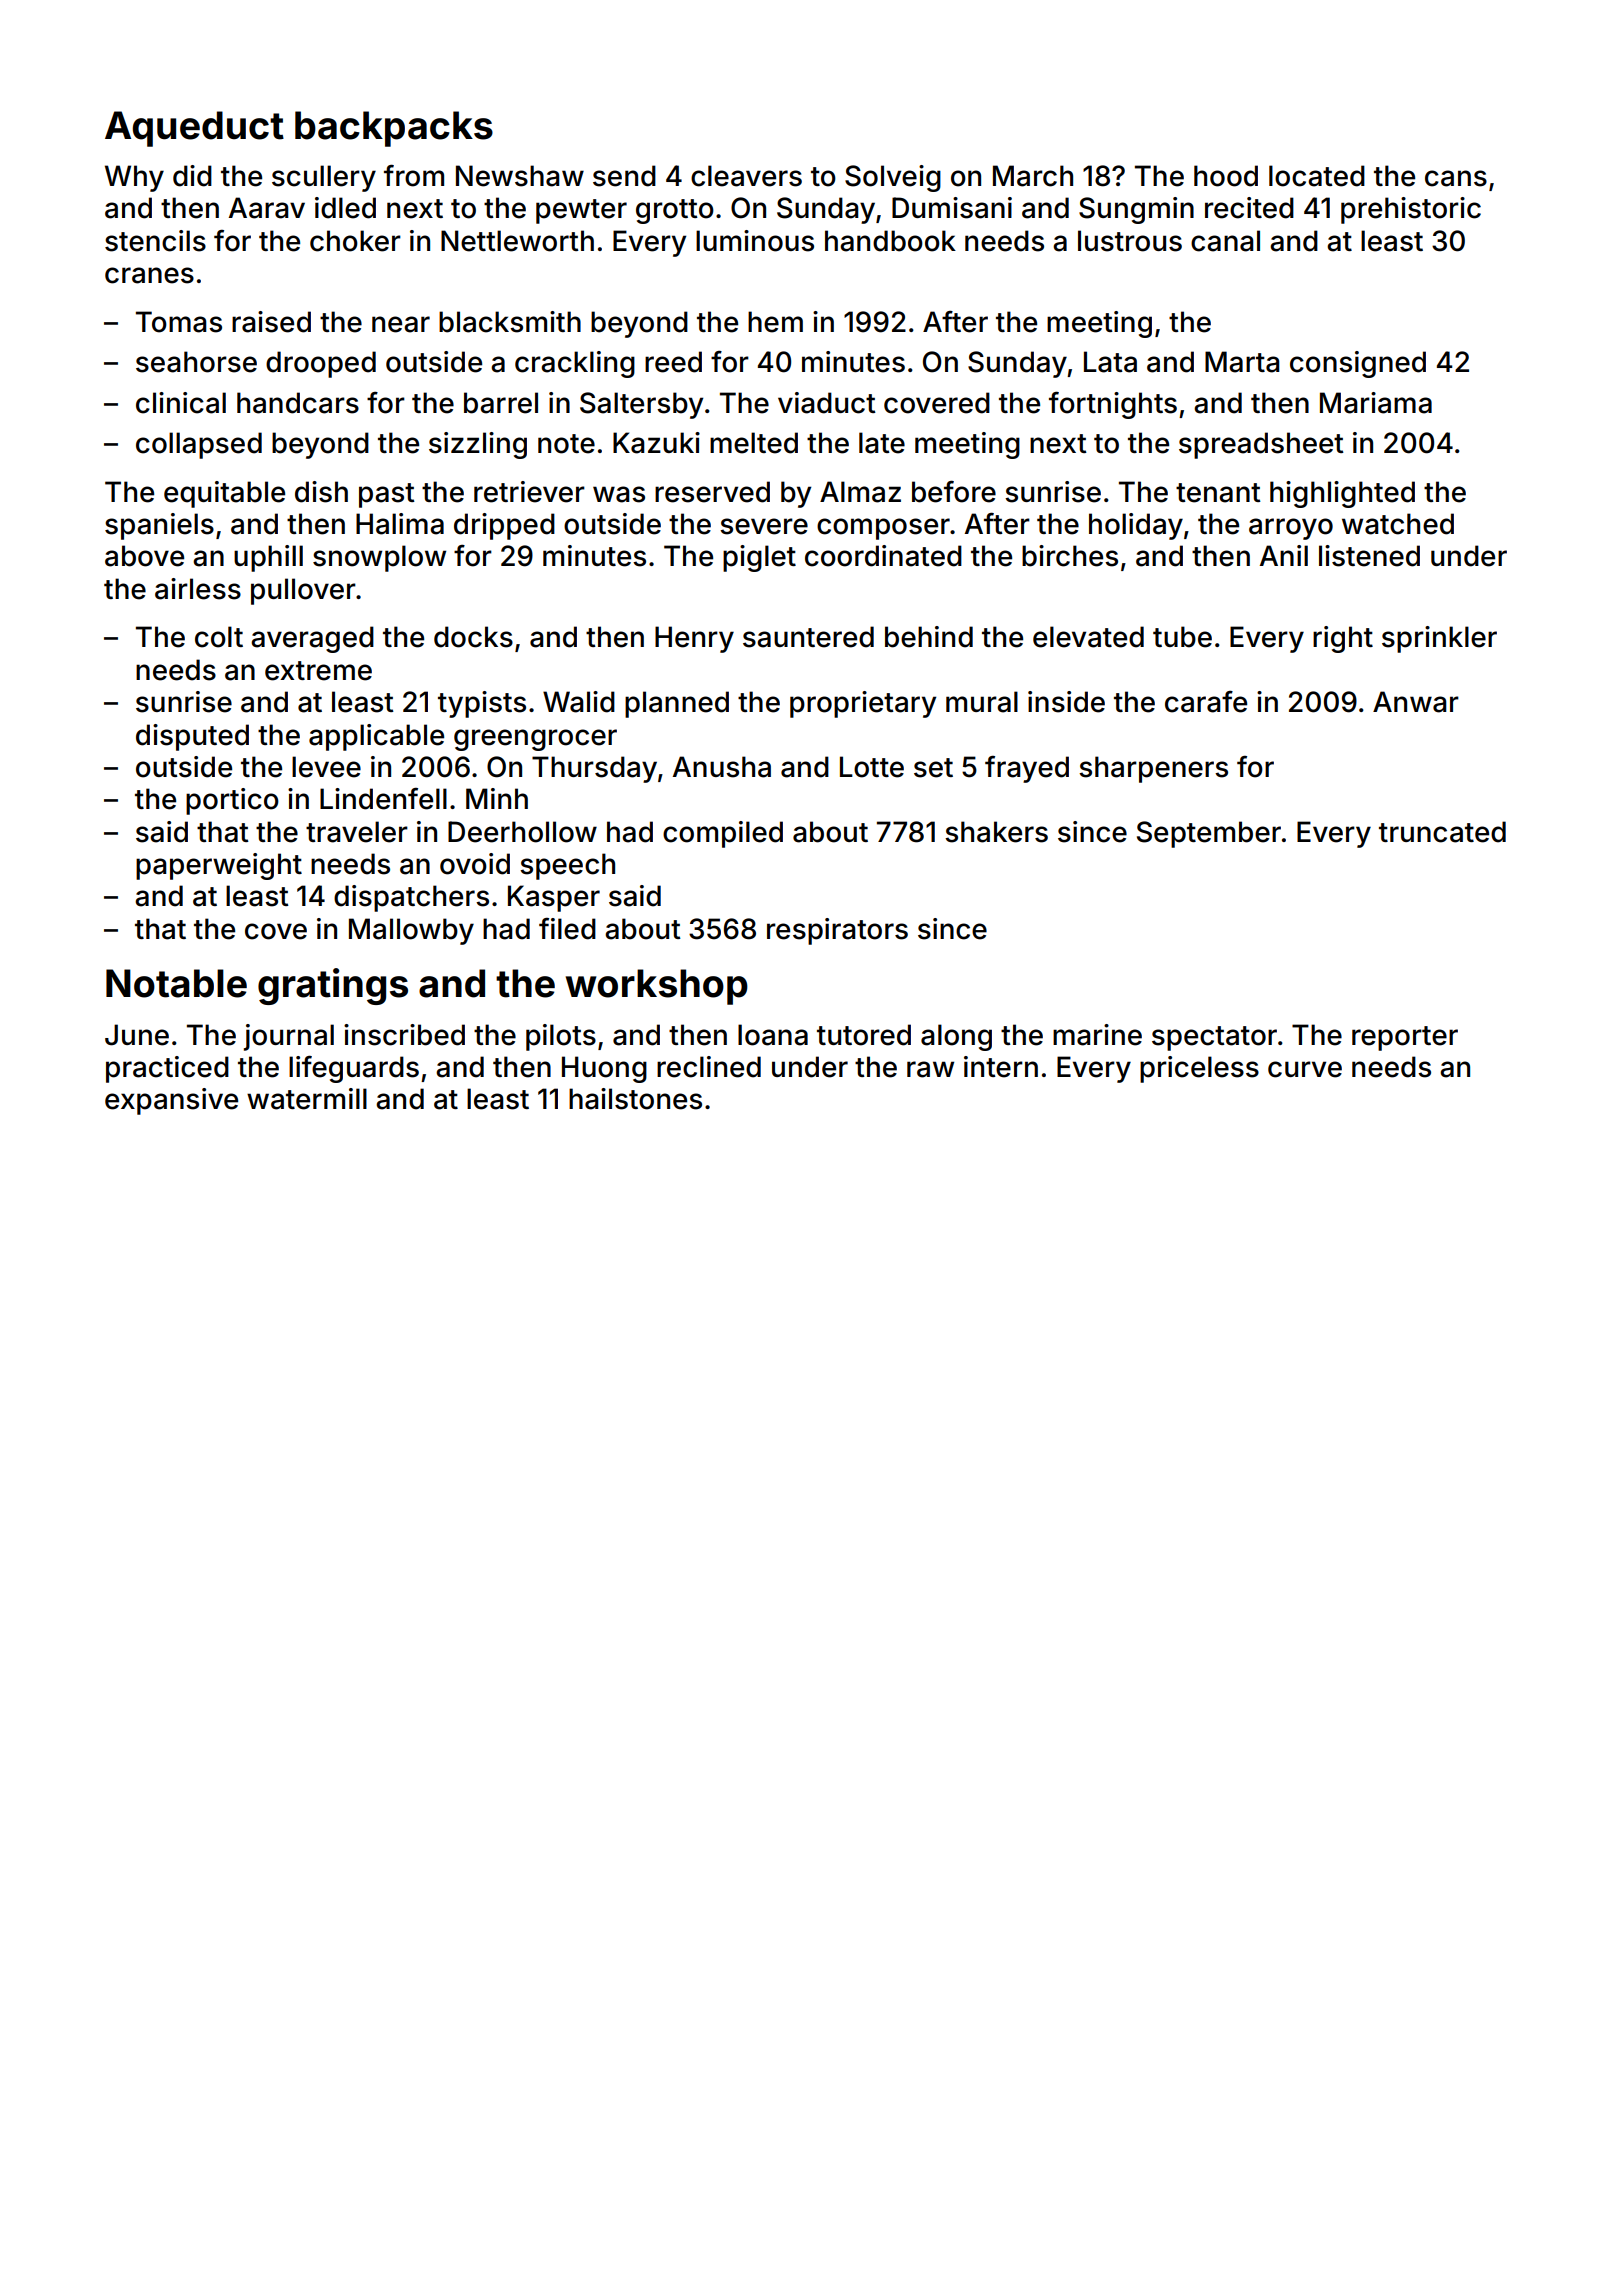  What do you see at coordinates (357, 832) in the document?
I see `traveler` at bounding box center [357, 832].
